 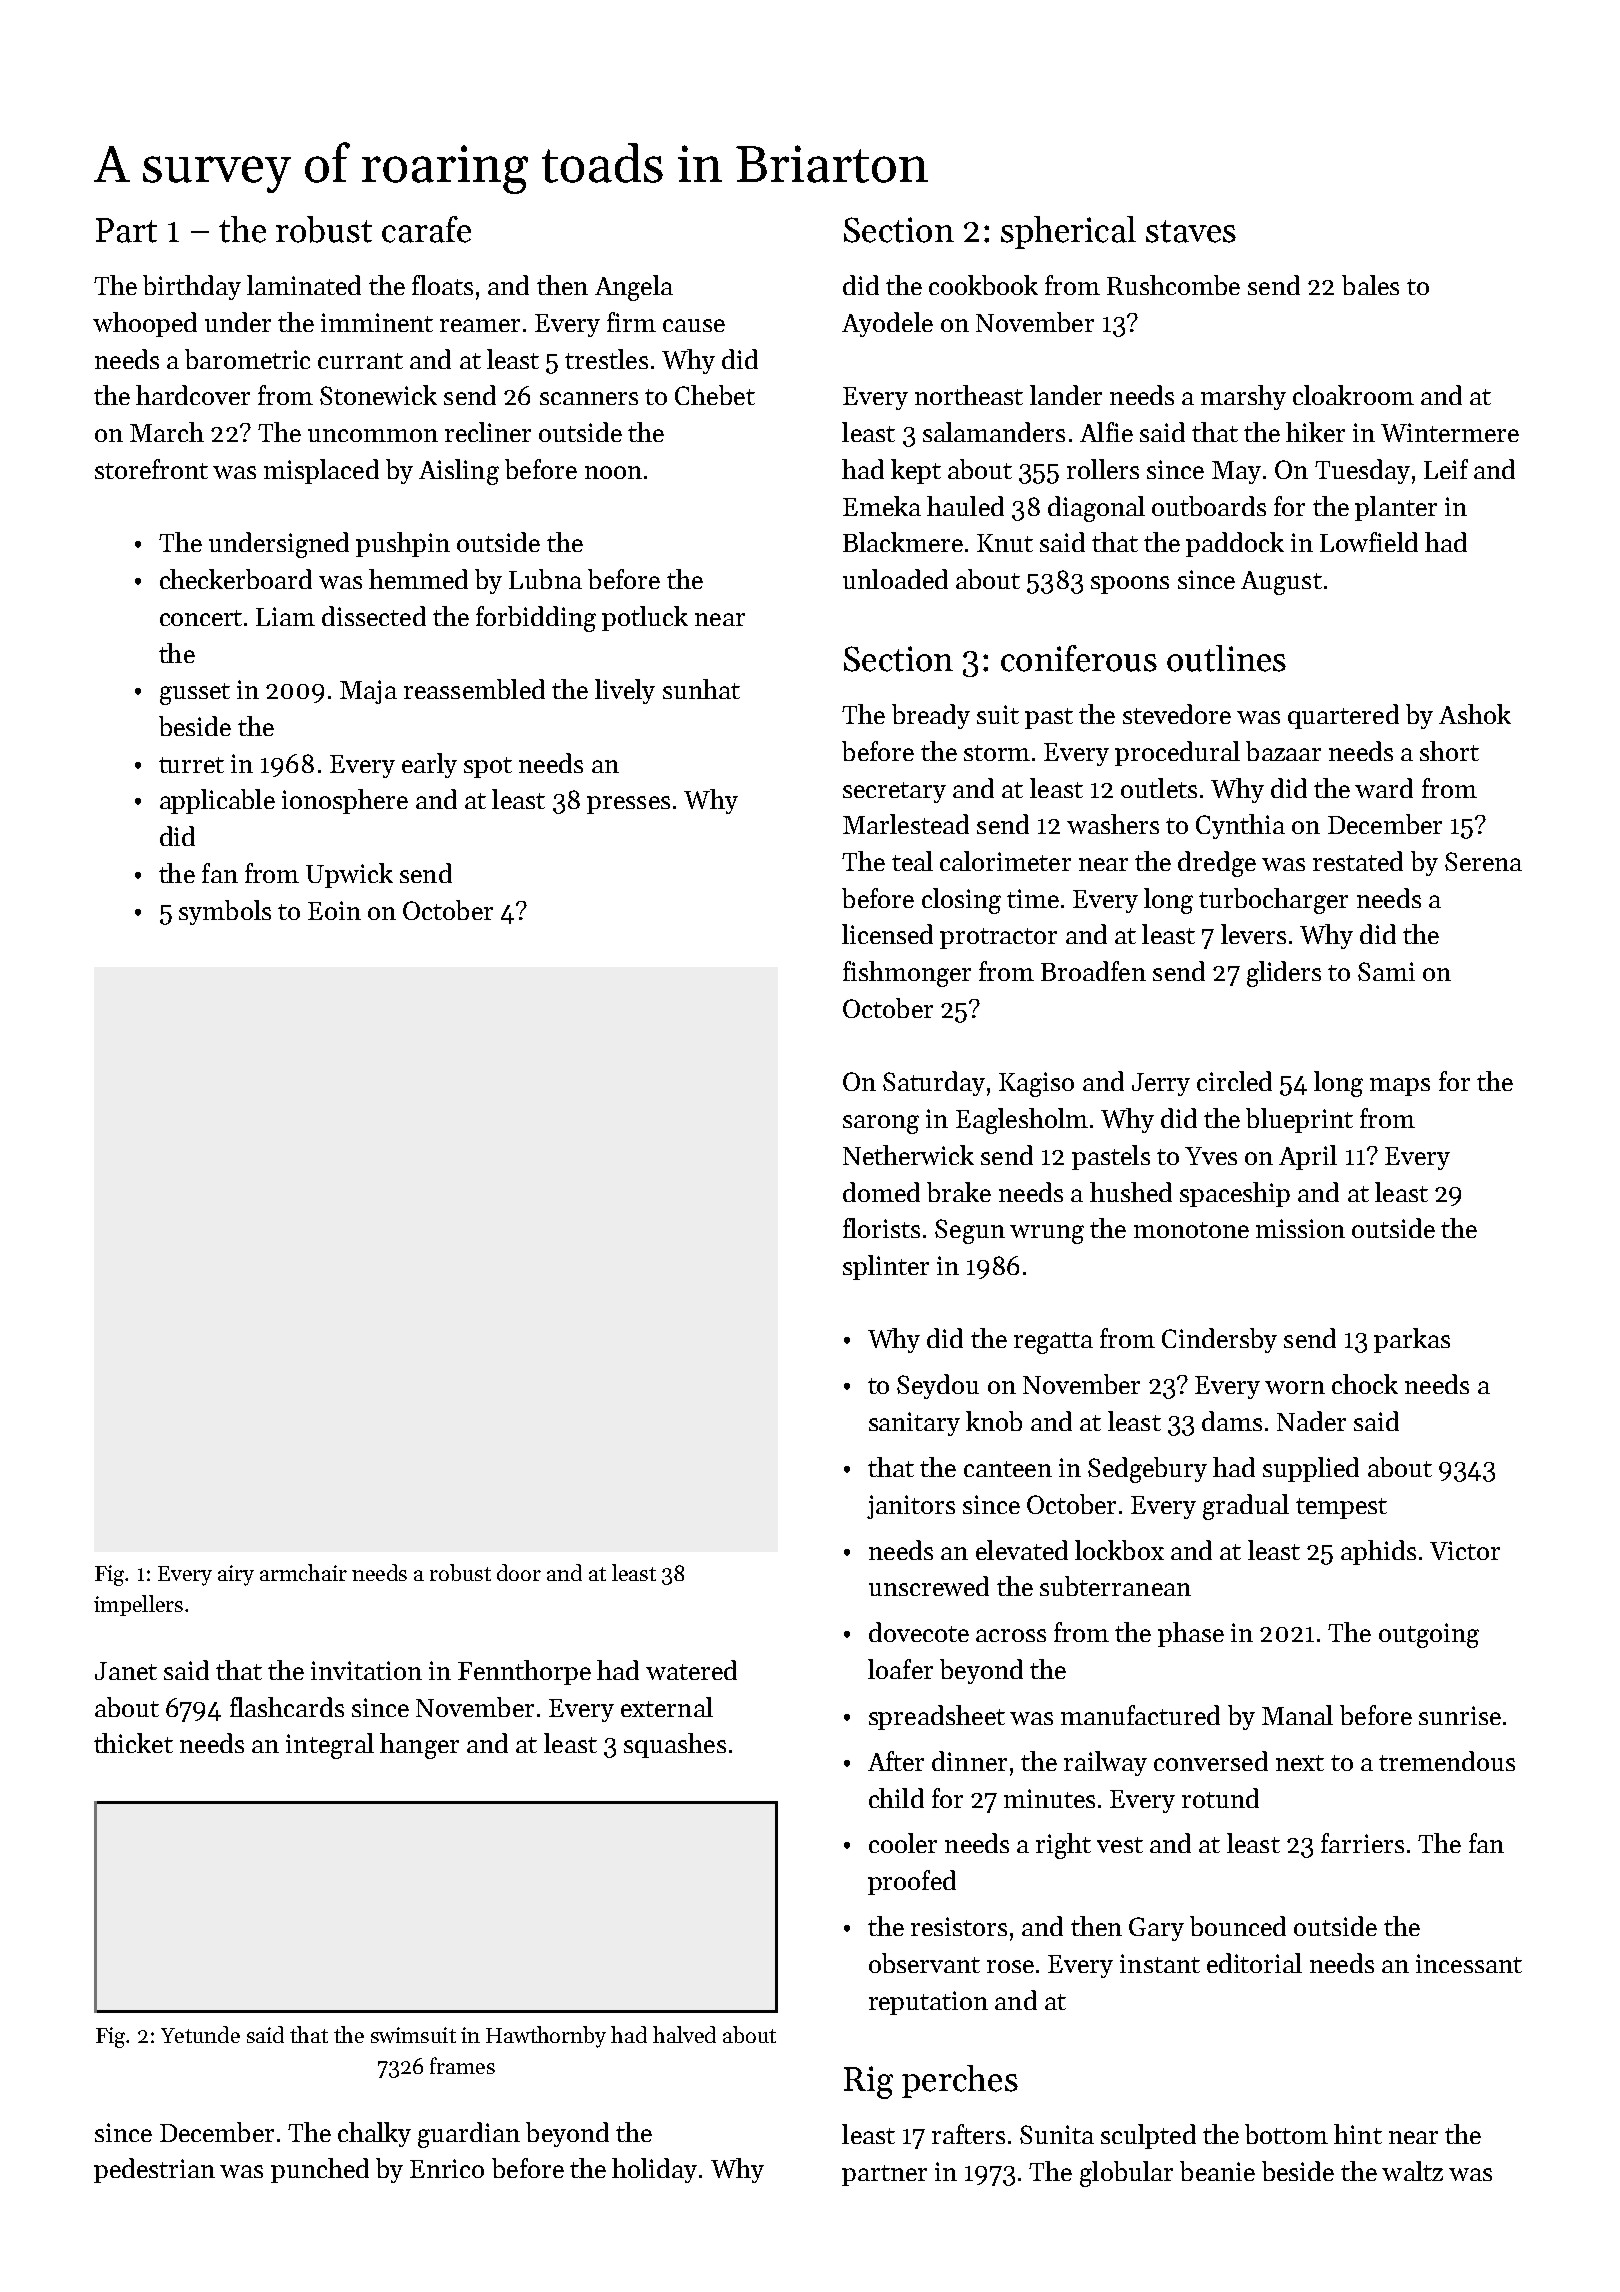 I want to click on bready, so click(x=931, y=716).
